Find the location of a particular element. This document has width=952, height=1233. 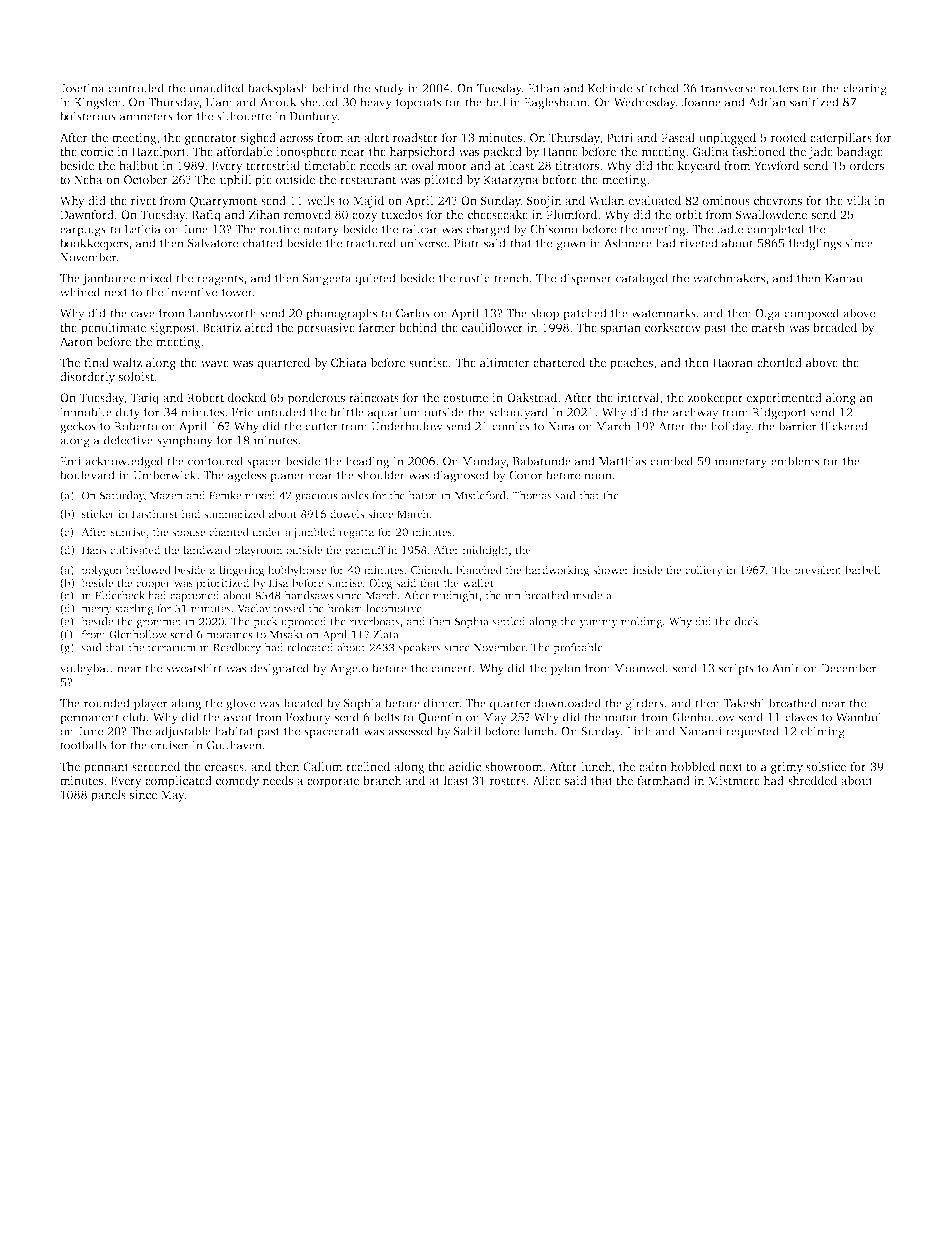

puck is located at coordinates (265, 622).
